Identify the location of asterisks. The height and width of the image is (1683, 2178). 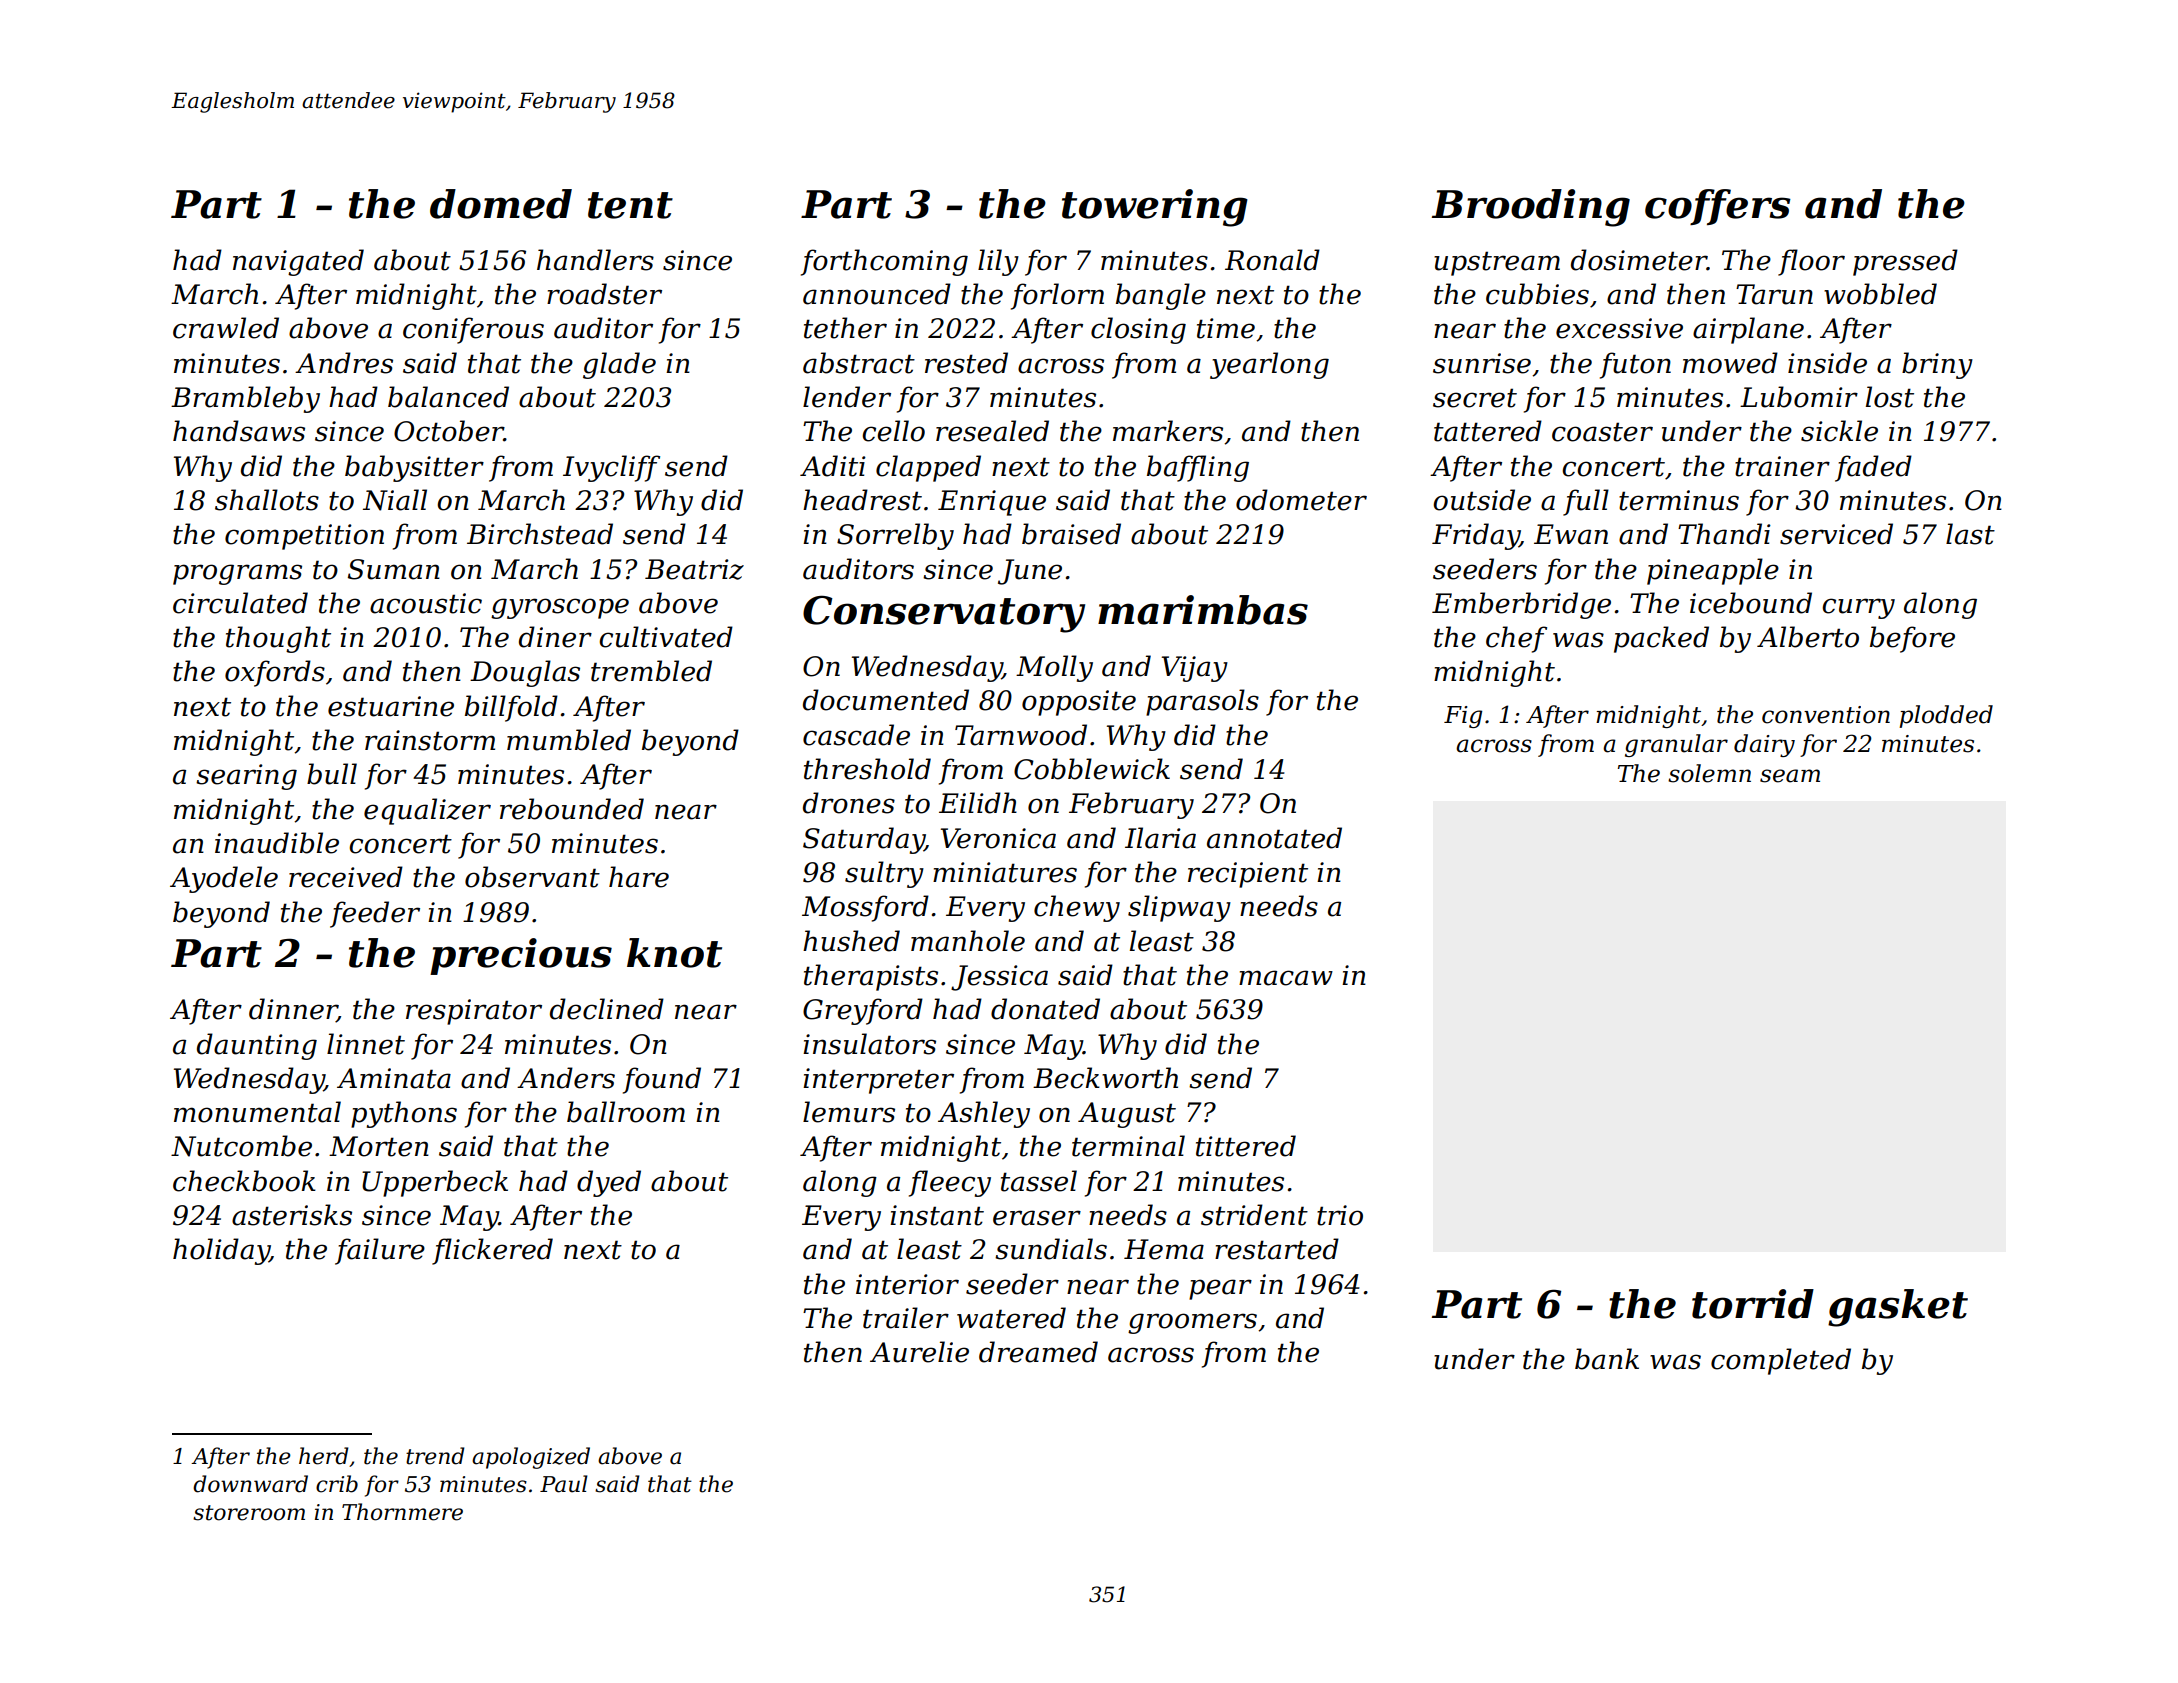
(292, 1215).
